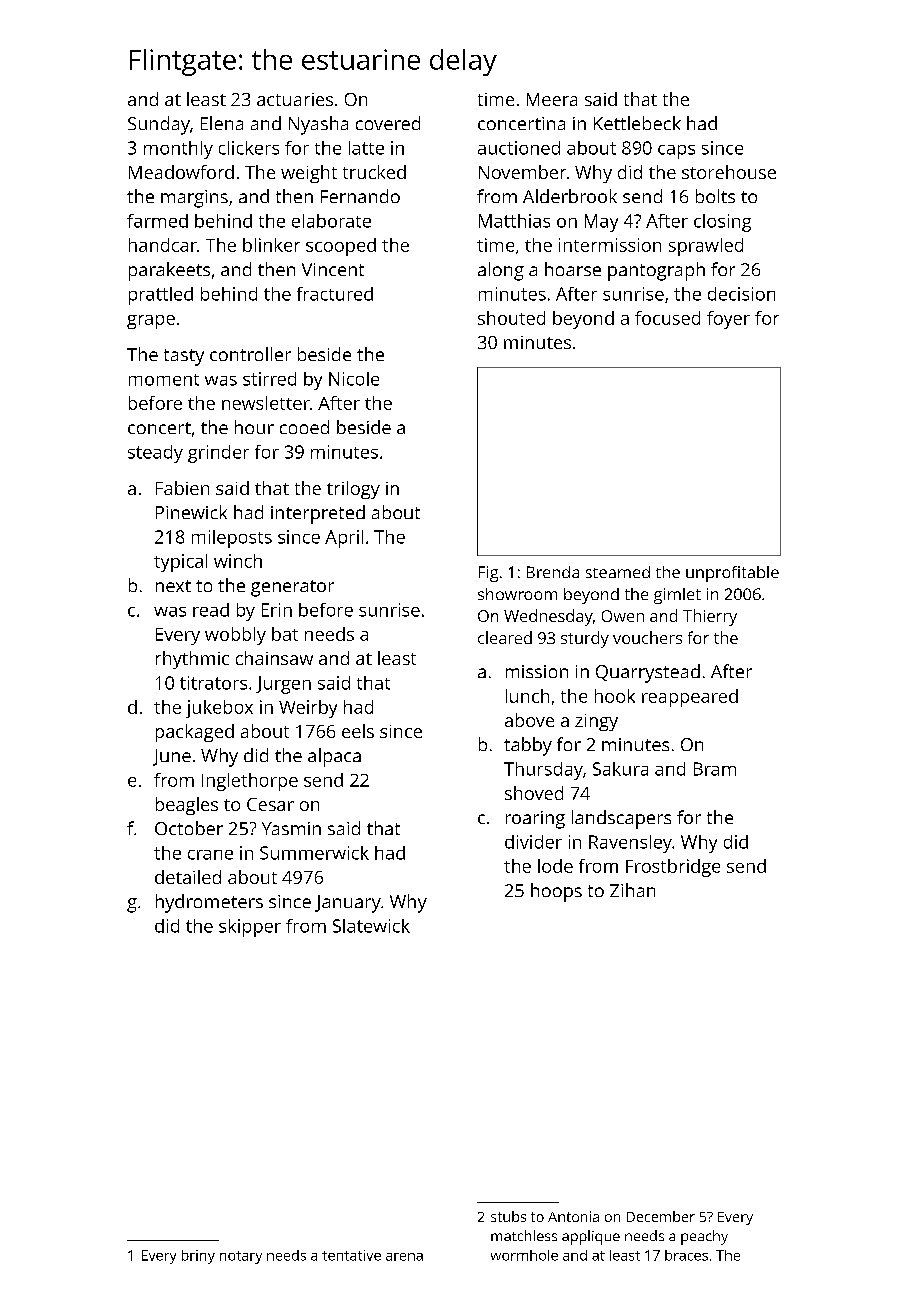  Describe the element at coordinates (371, 926) in the page. I see `Slatewick` at that location.
